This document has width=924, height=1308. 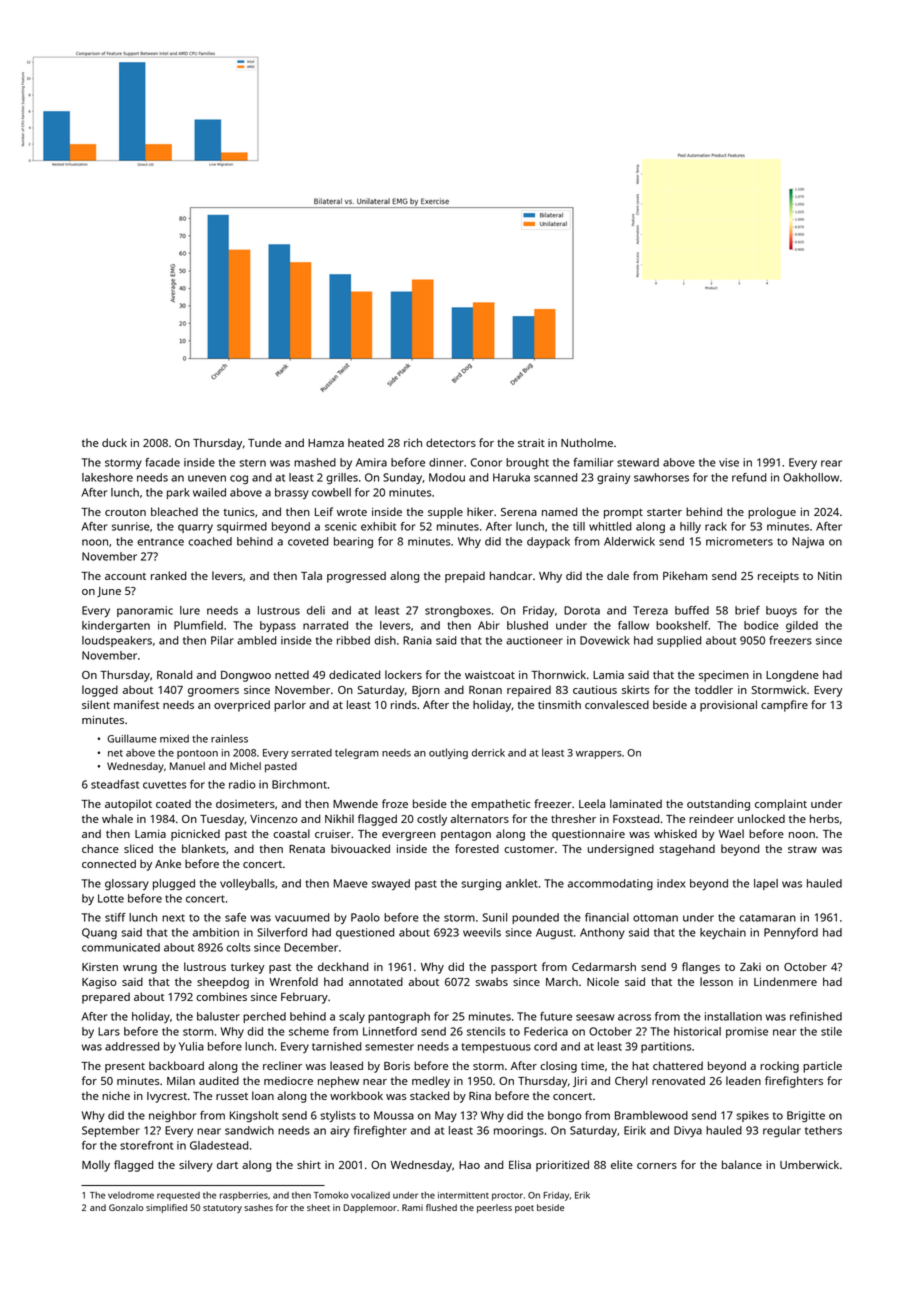 I want to click on laminated, so click(x=636, y=803).
